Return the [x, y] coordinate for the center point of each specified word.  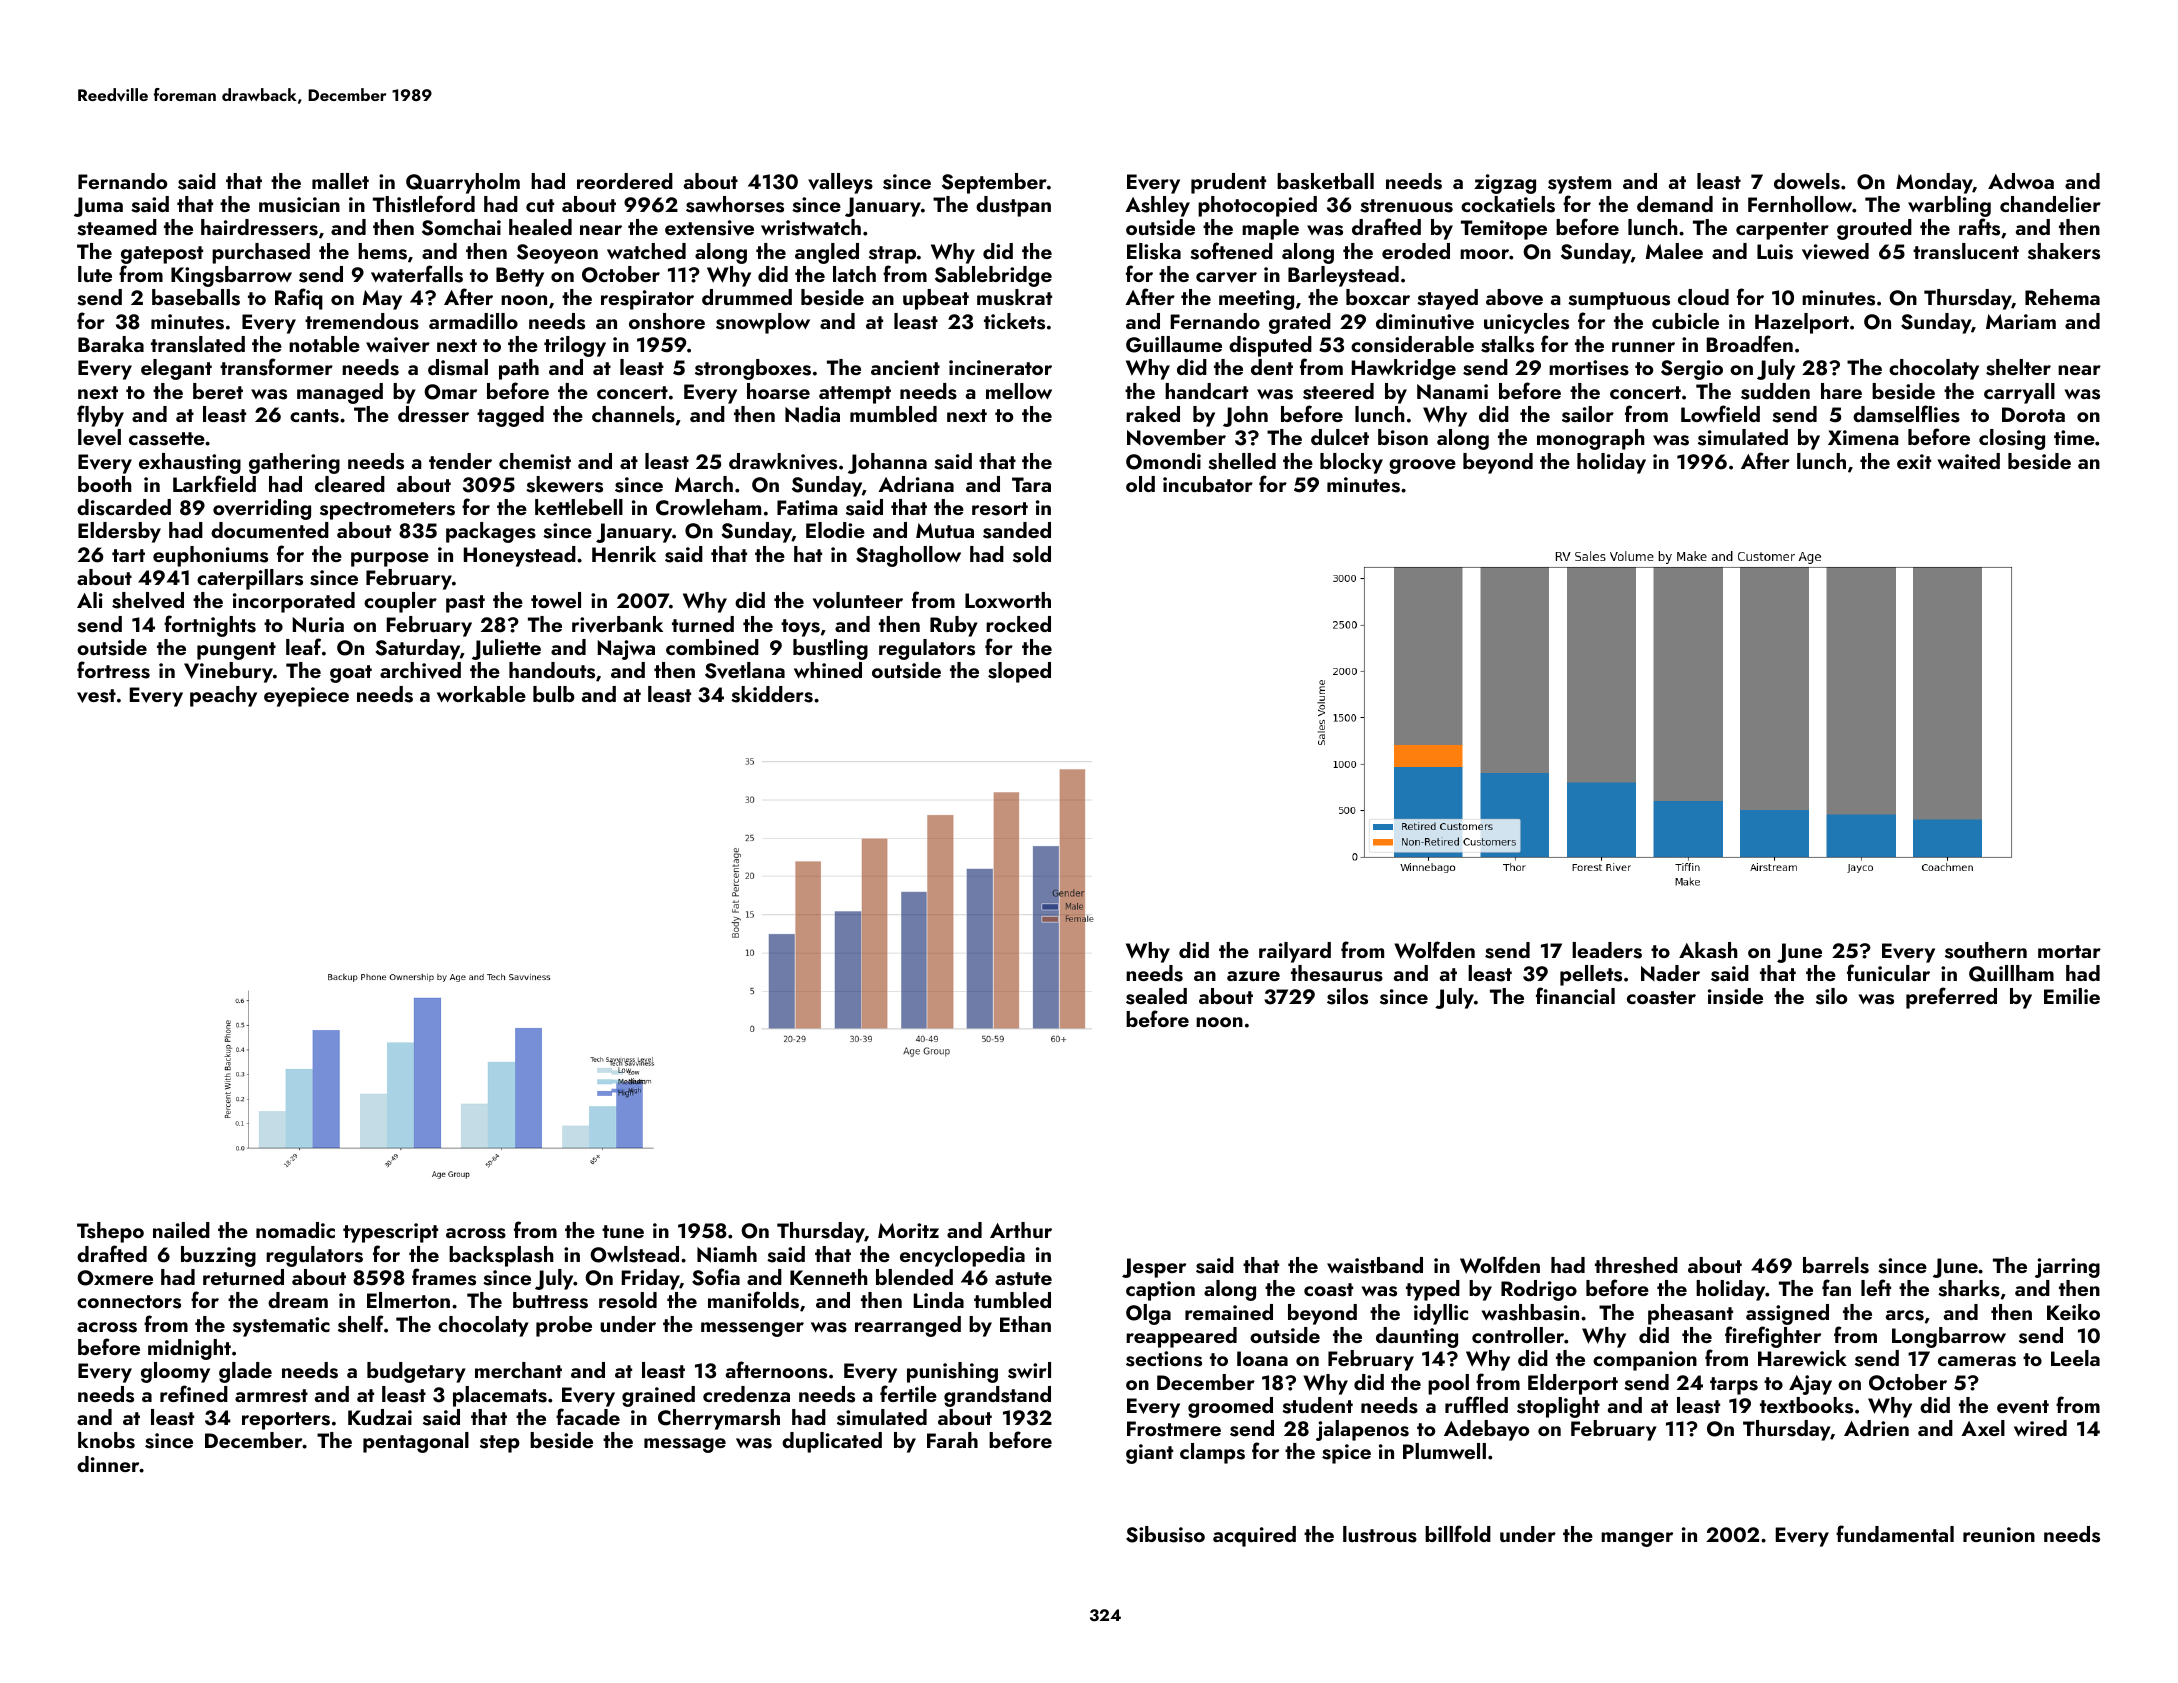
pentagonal [416, 1442]
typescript [390, 1233]
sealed [1156, 996]
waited [1968, 461]
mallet [340, 181]
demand [1675, 204]
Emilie [2072, 996]
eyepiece [306, 697]
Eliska [1154, 251]
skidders [772, 694]
